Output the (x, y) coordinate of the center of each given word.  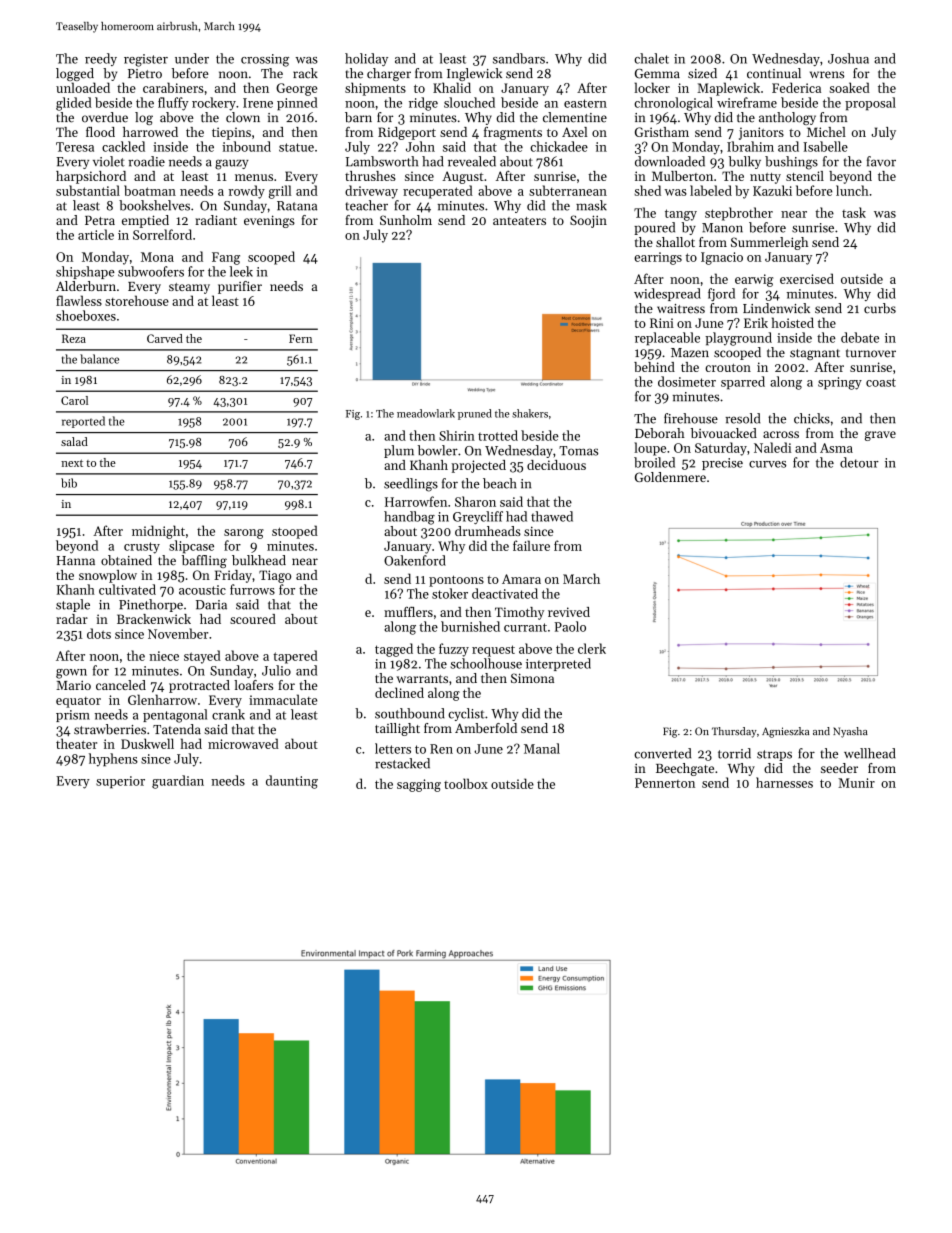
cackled (123, 146)
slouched (469, 102)
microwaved (243, 743)
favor (881, 161)
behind (654, 367)
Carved (165, 338)
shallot (675, 242)
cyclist (466, 714)
